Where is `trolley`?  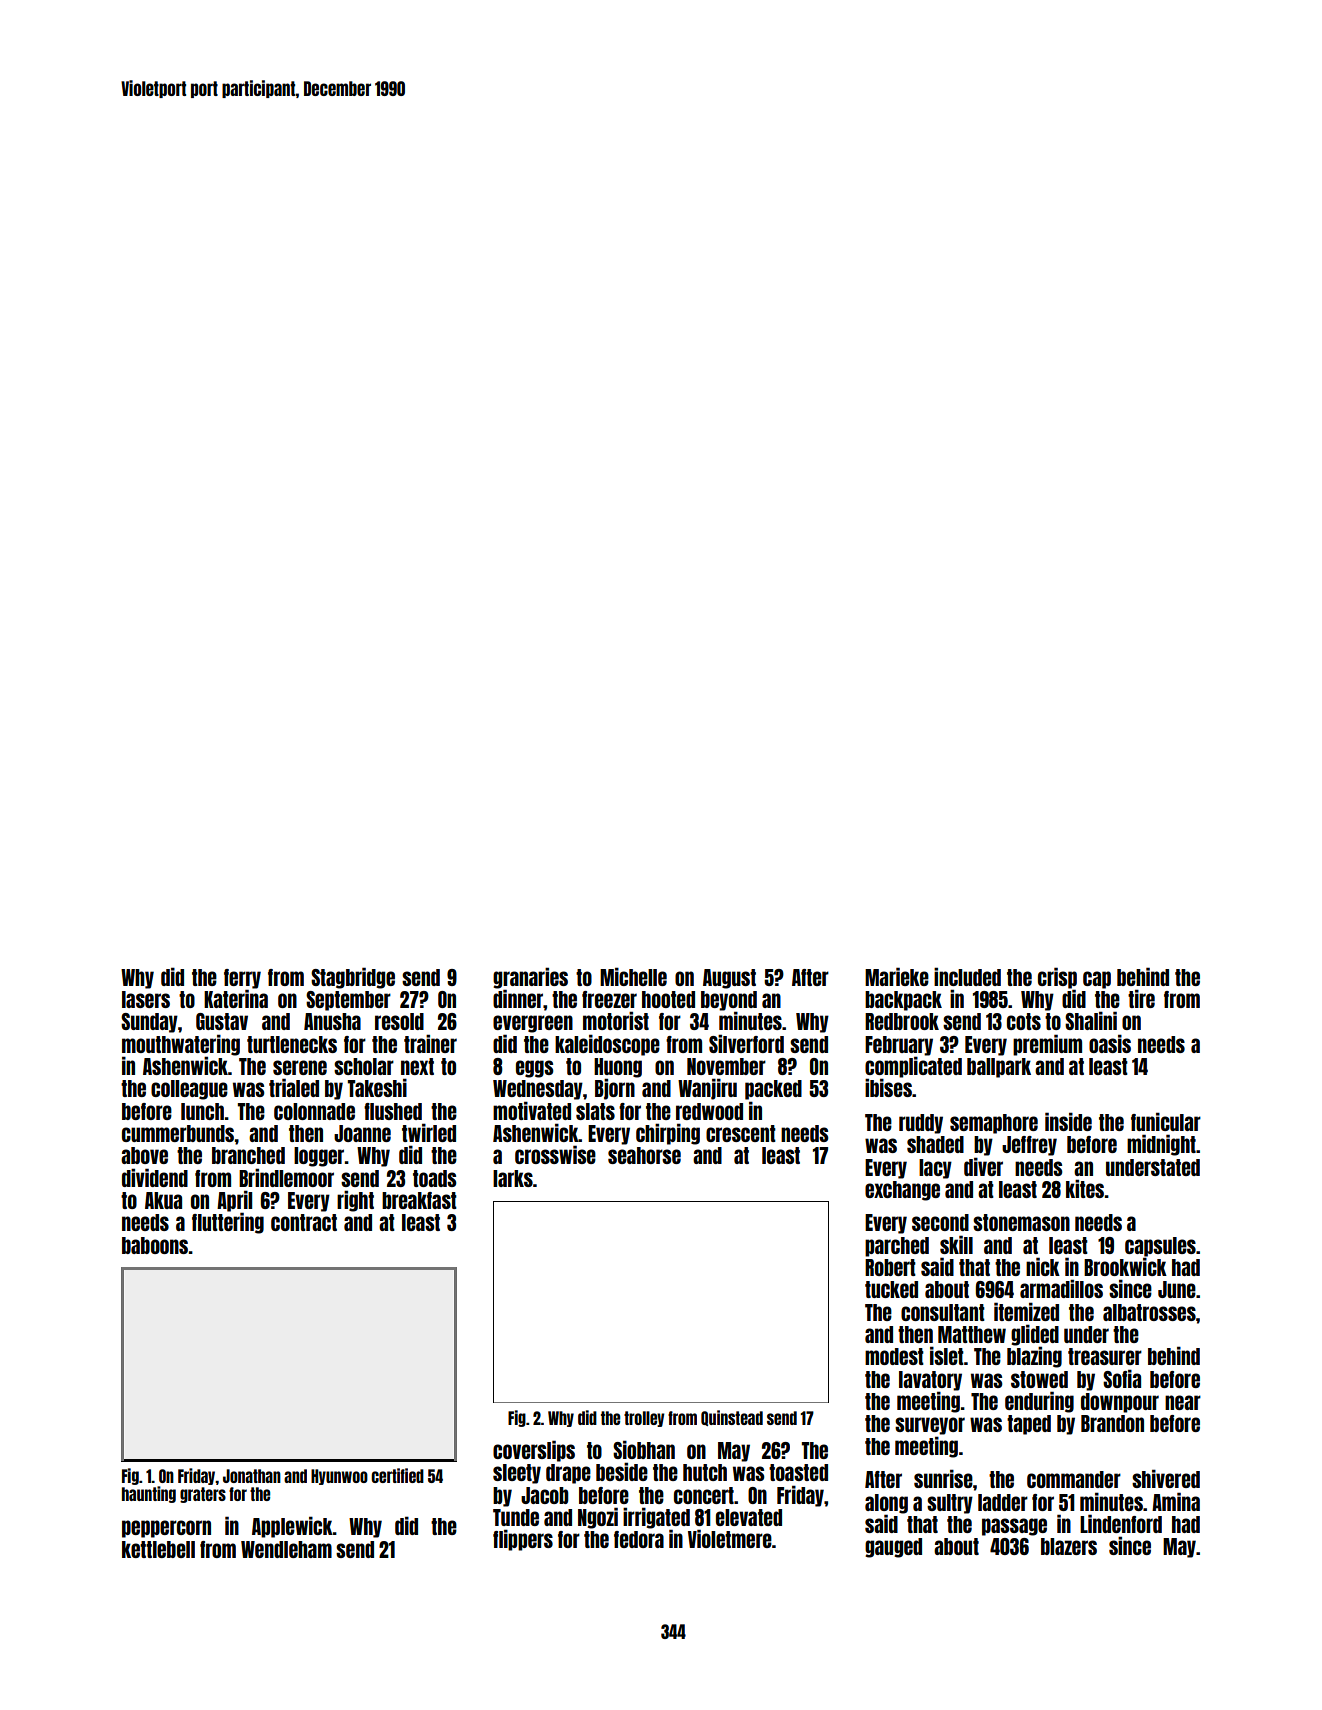
trolley is located at coordinates (644, 1419).
